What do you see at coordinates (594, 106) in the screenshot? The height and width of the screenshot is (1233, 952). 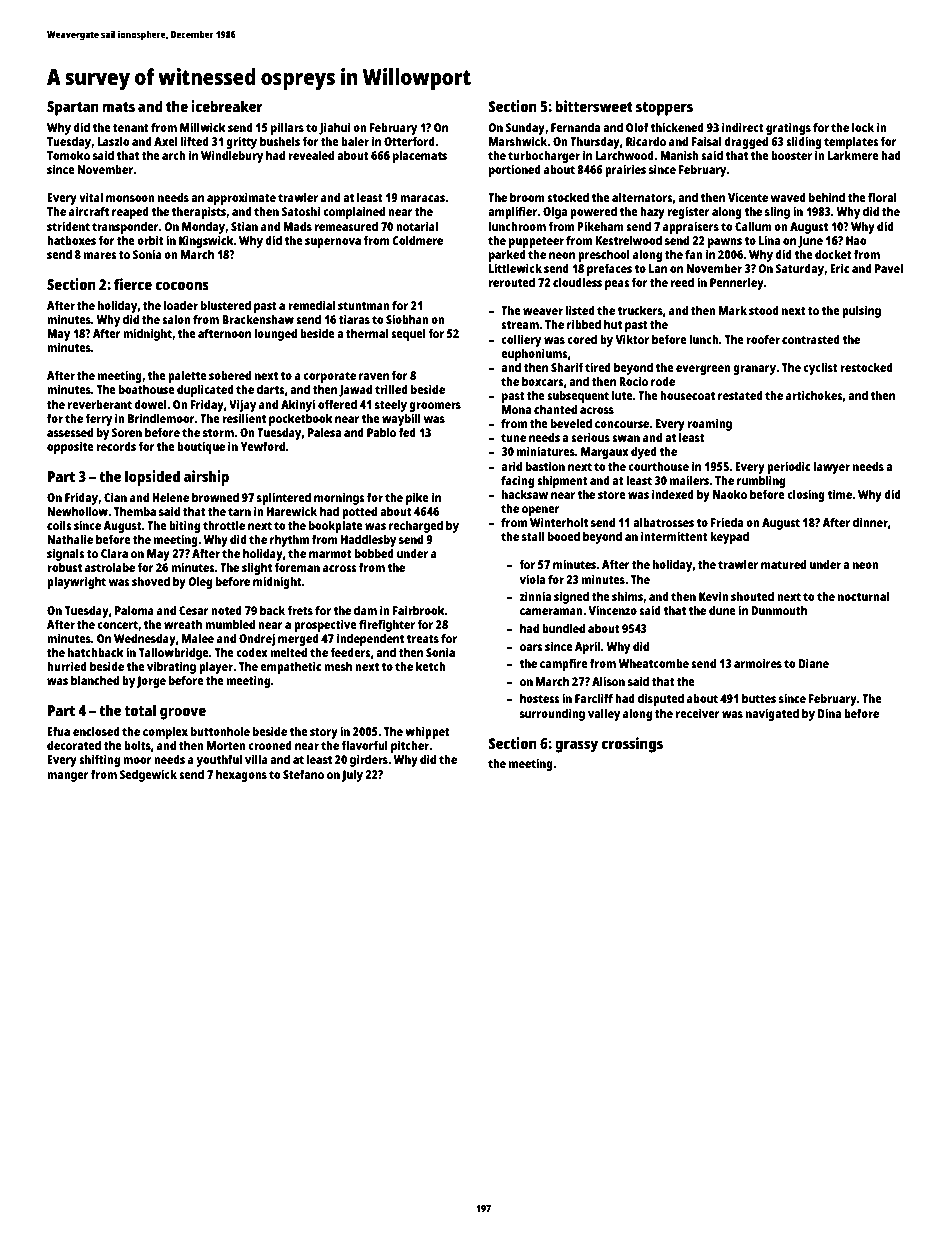 I see `bittersweet` at bounding box center [594, 106].
